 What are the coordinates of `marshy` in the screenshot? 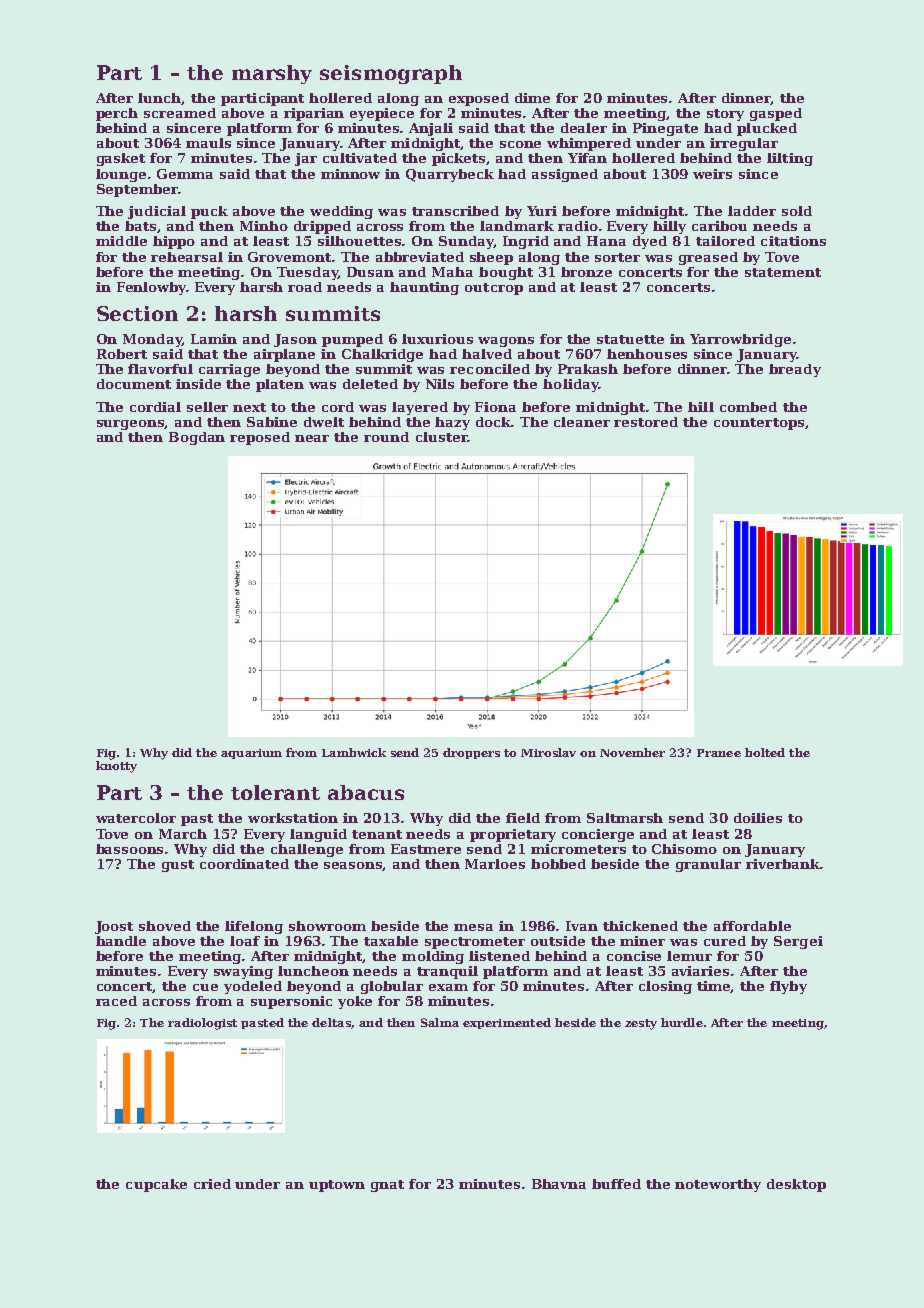 It's located at (272, 74).
